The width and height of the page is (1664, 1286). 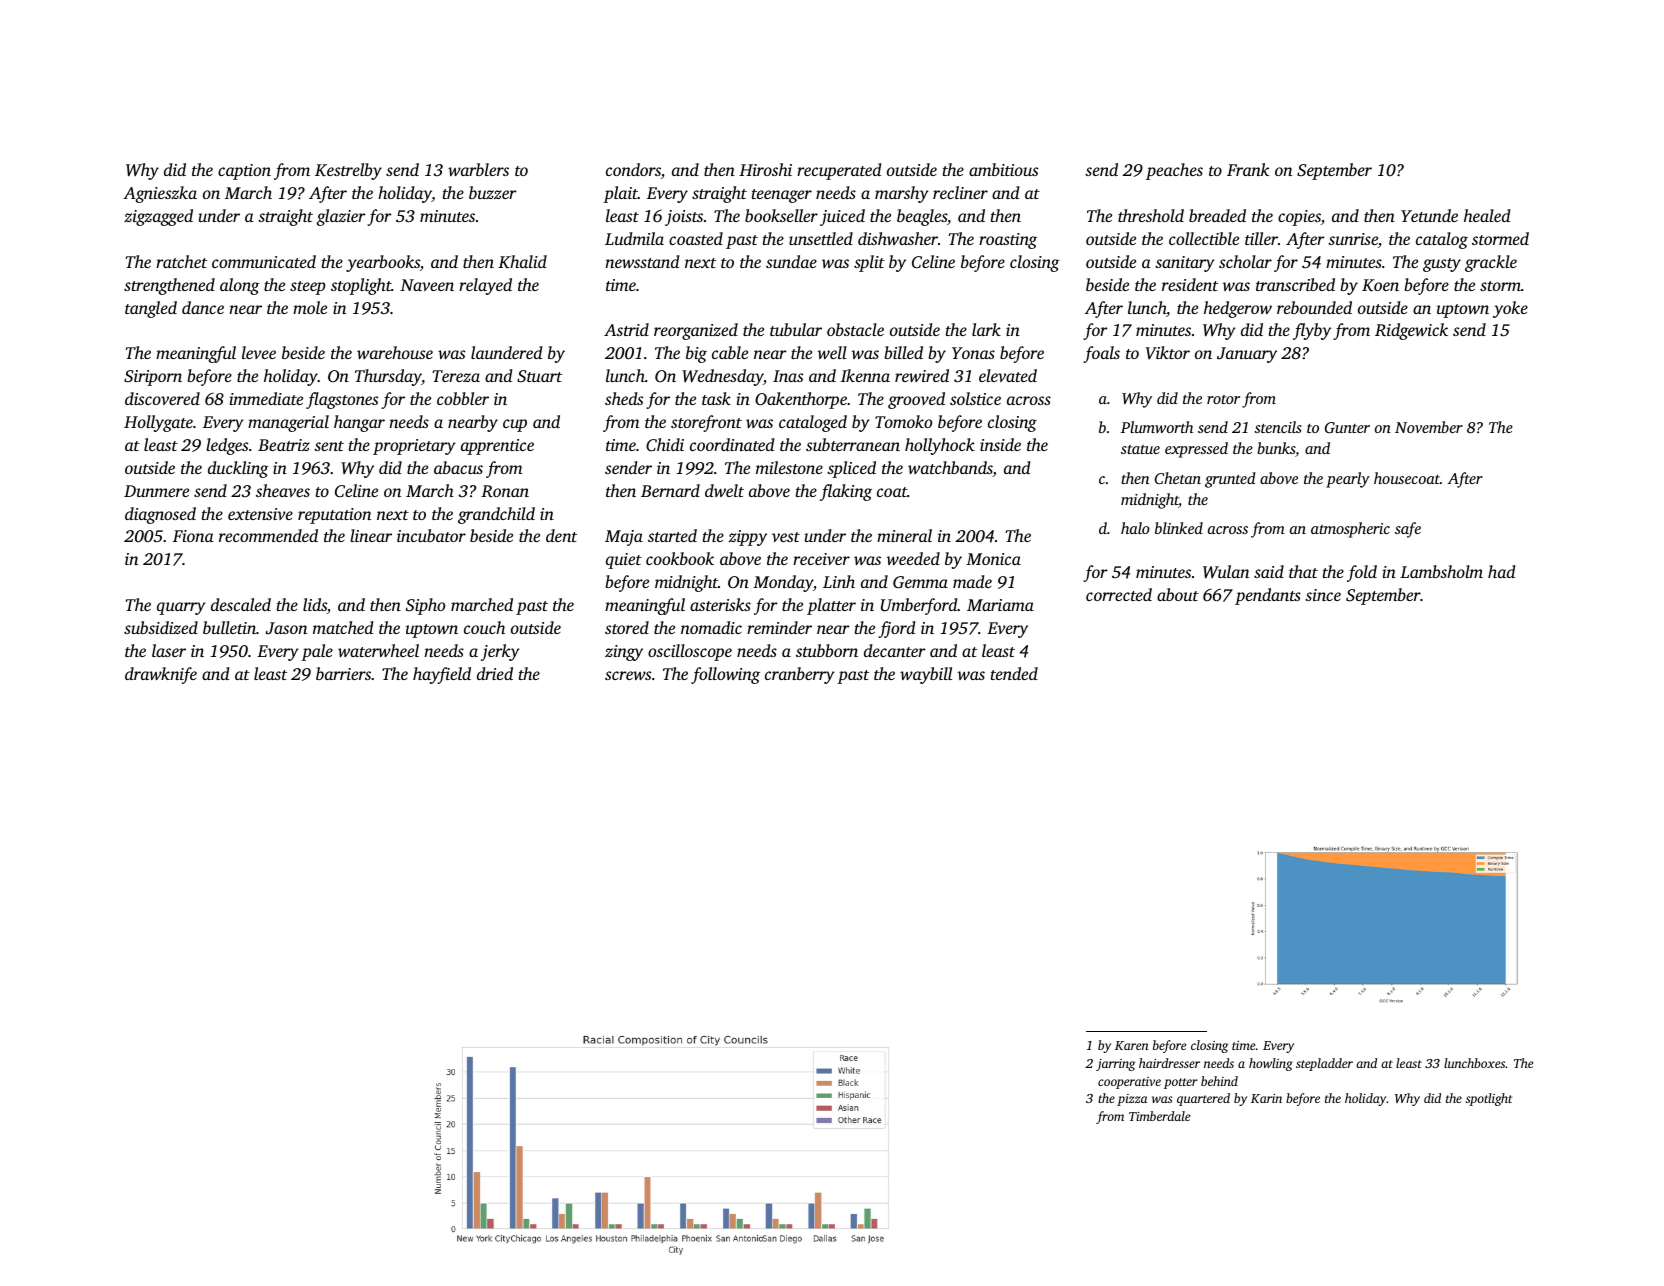 What do you see at coordinates (1159, 1116) in the page?
I see `Timberdale` at bounding box center [1159, 1116].
